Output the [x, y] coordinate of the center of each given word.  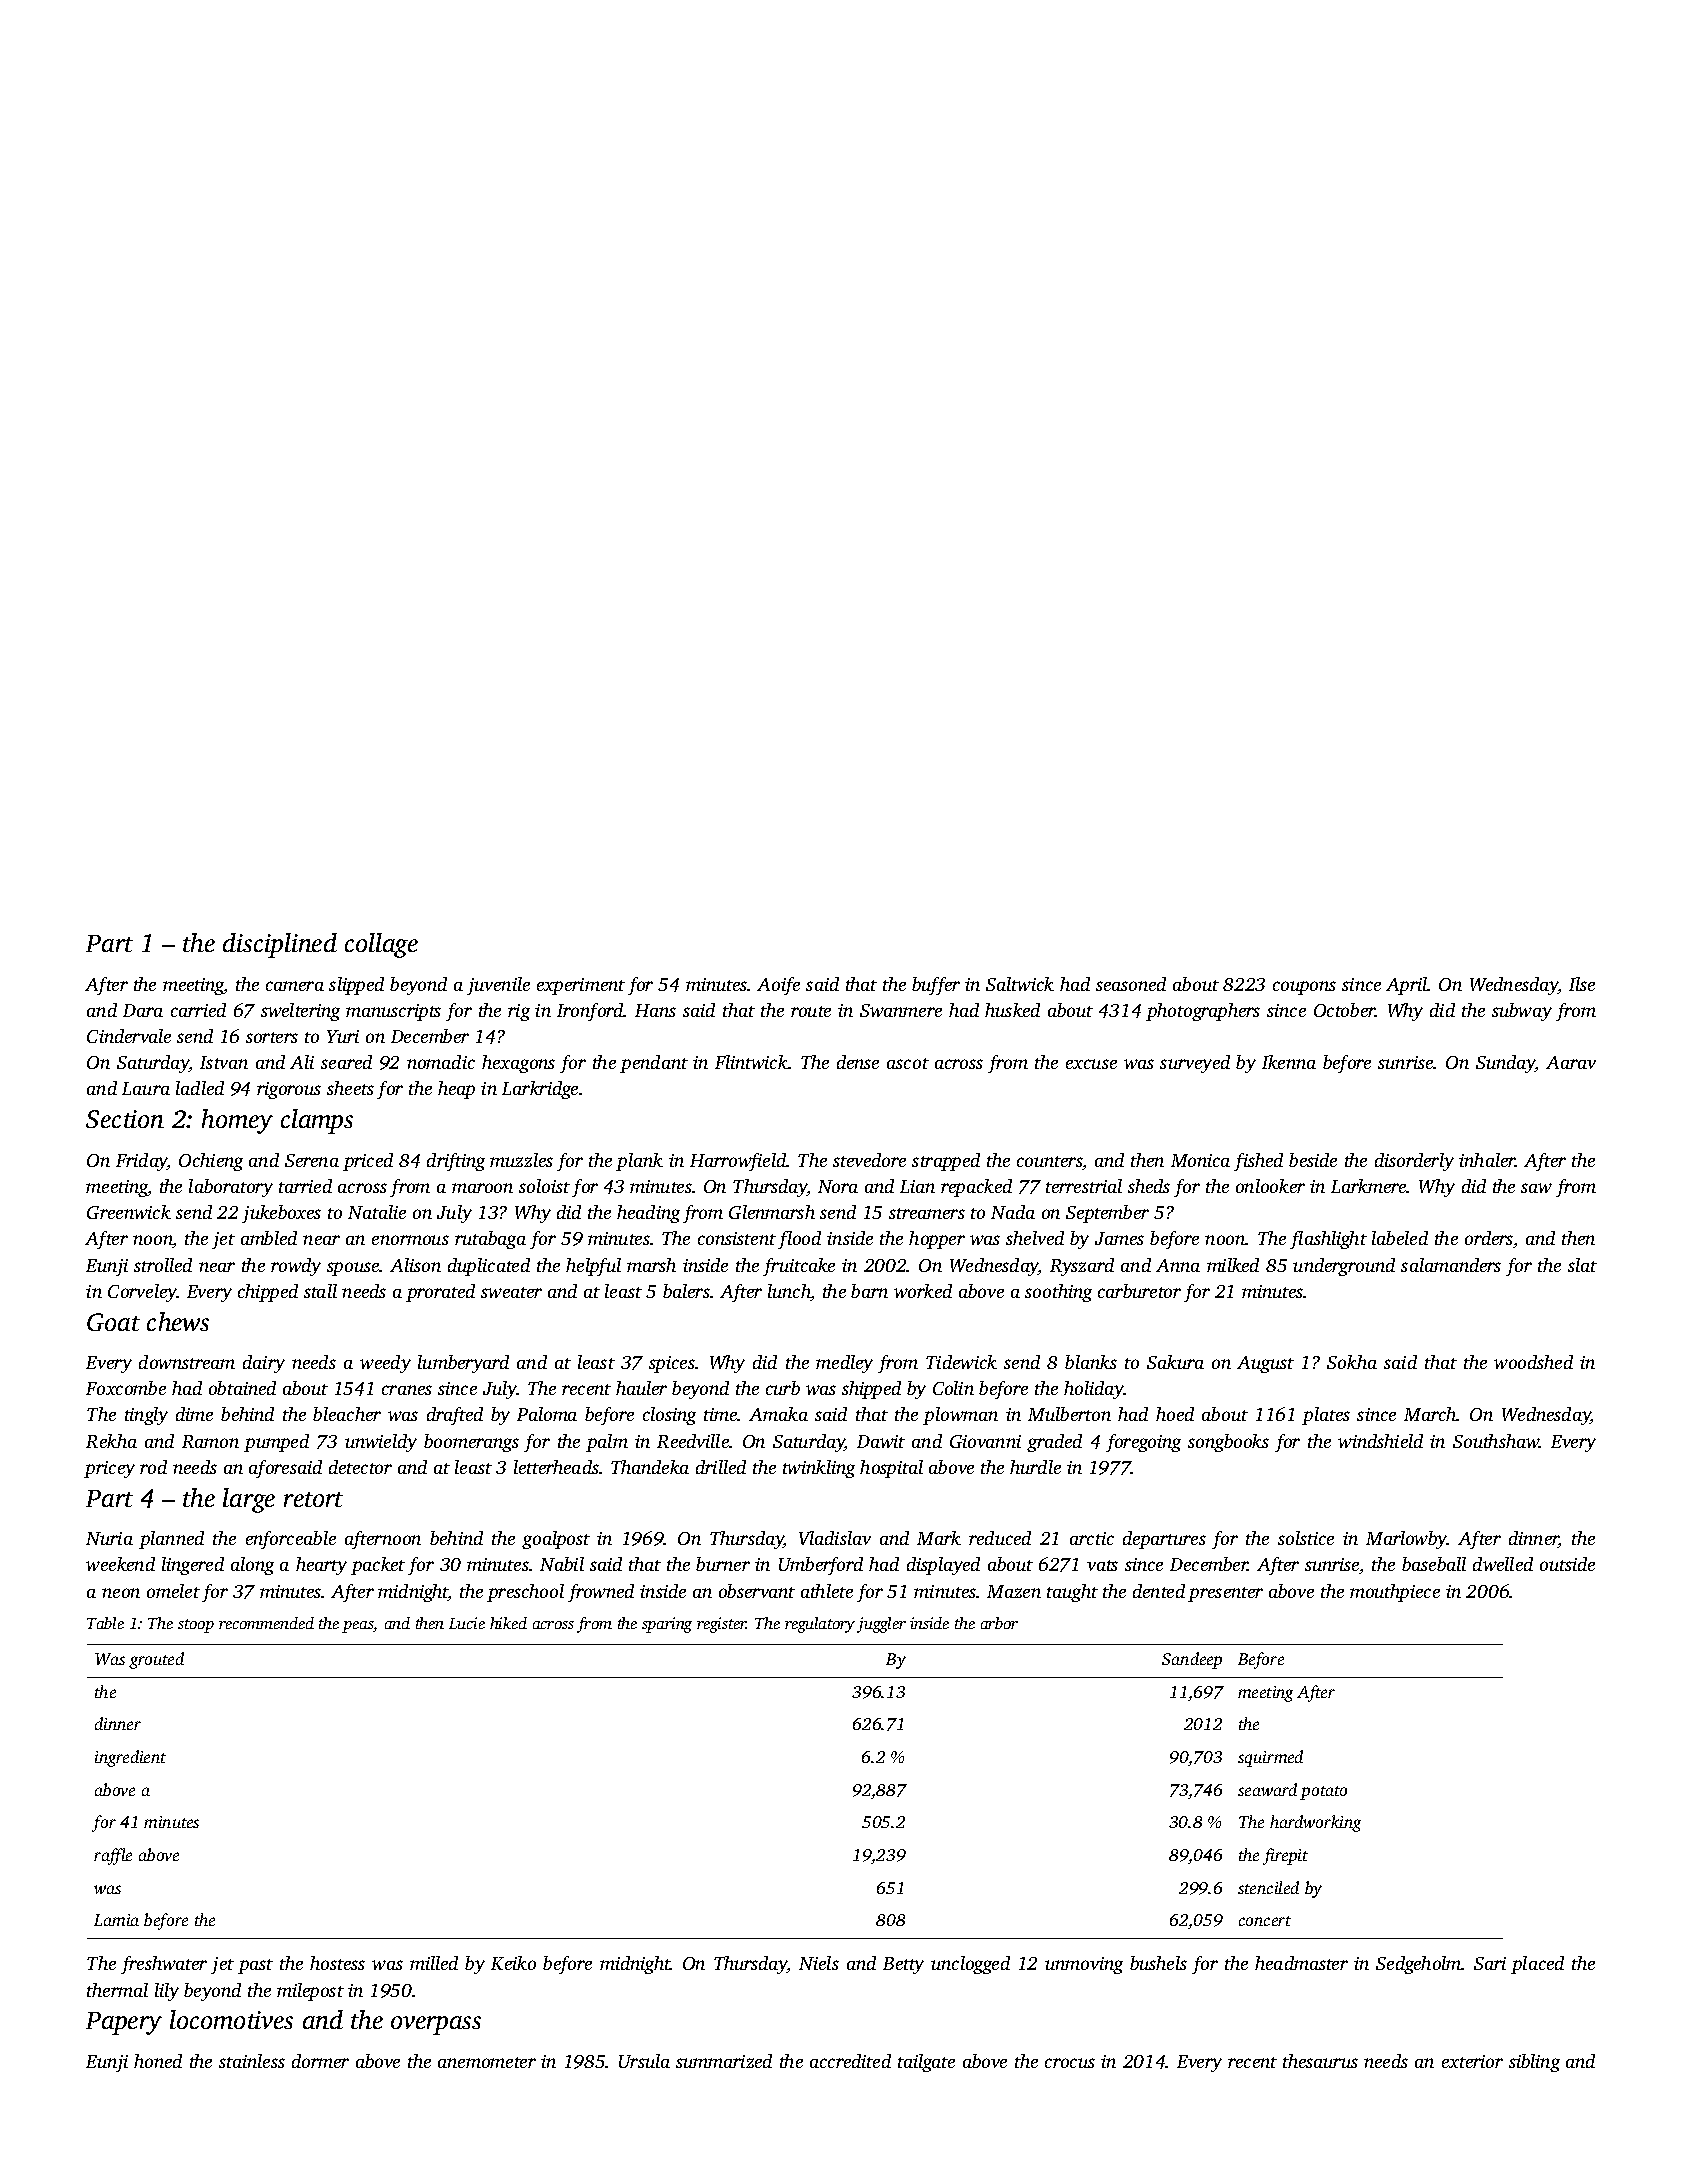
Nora [838, 1186]
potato [1323, 1793]
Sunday [1505, 1064]
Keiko [513, 1963]
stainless [252, 2061]
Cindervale [129, 1036]
